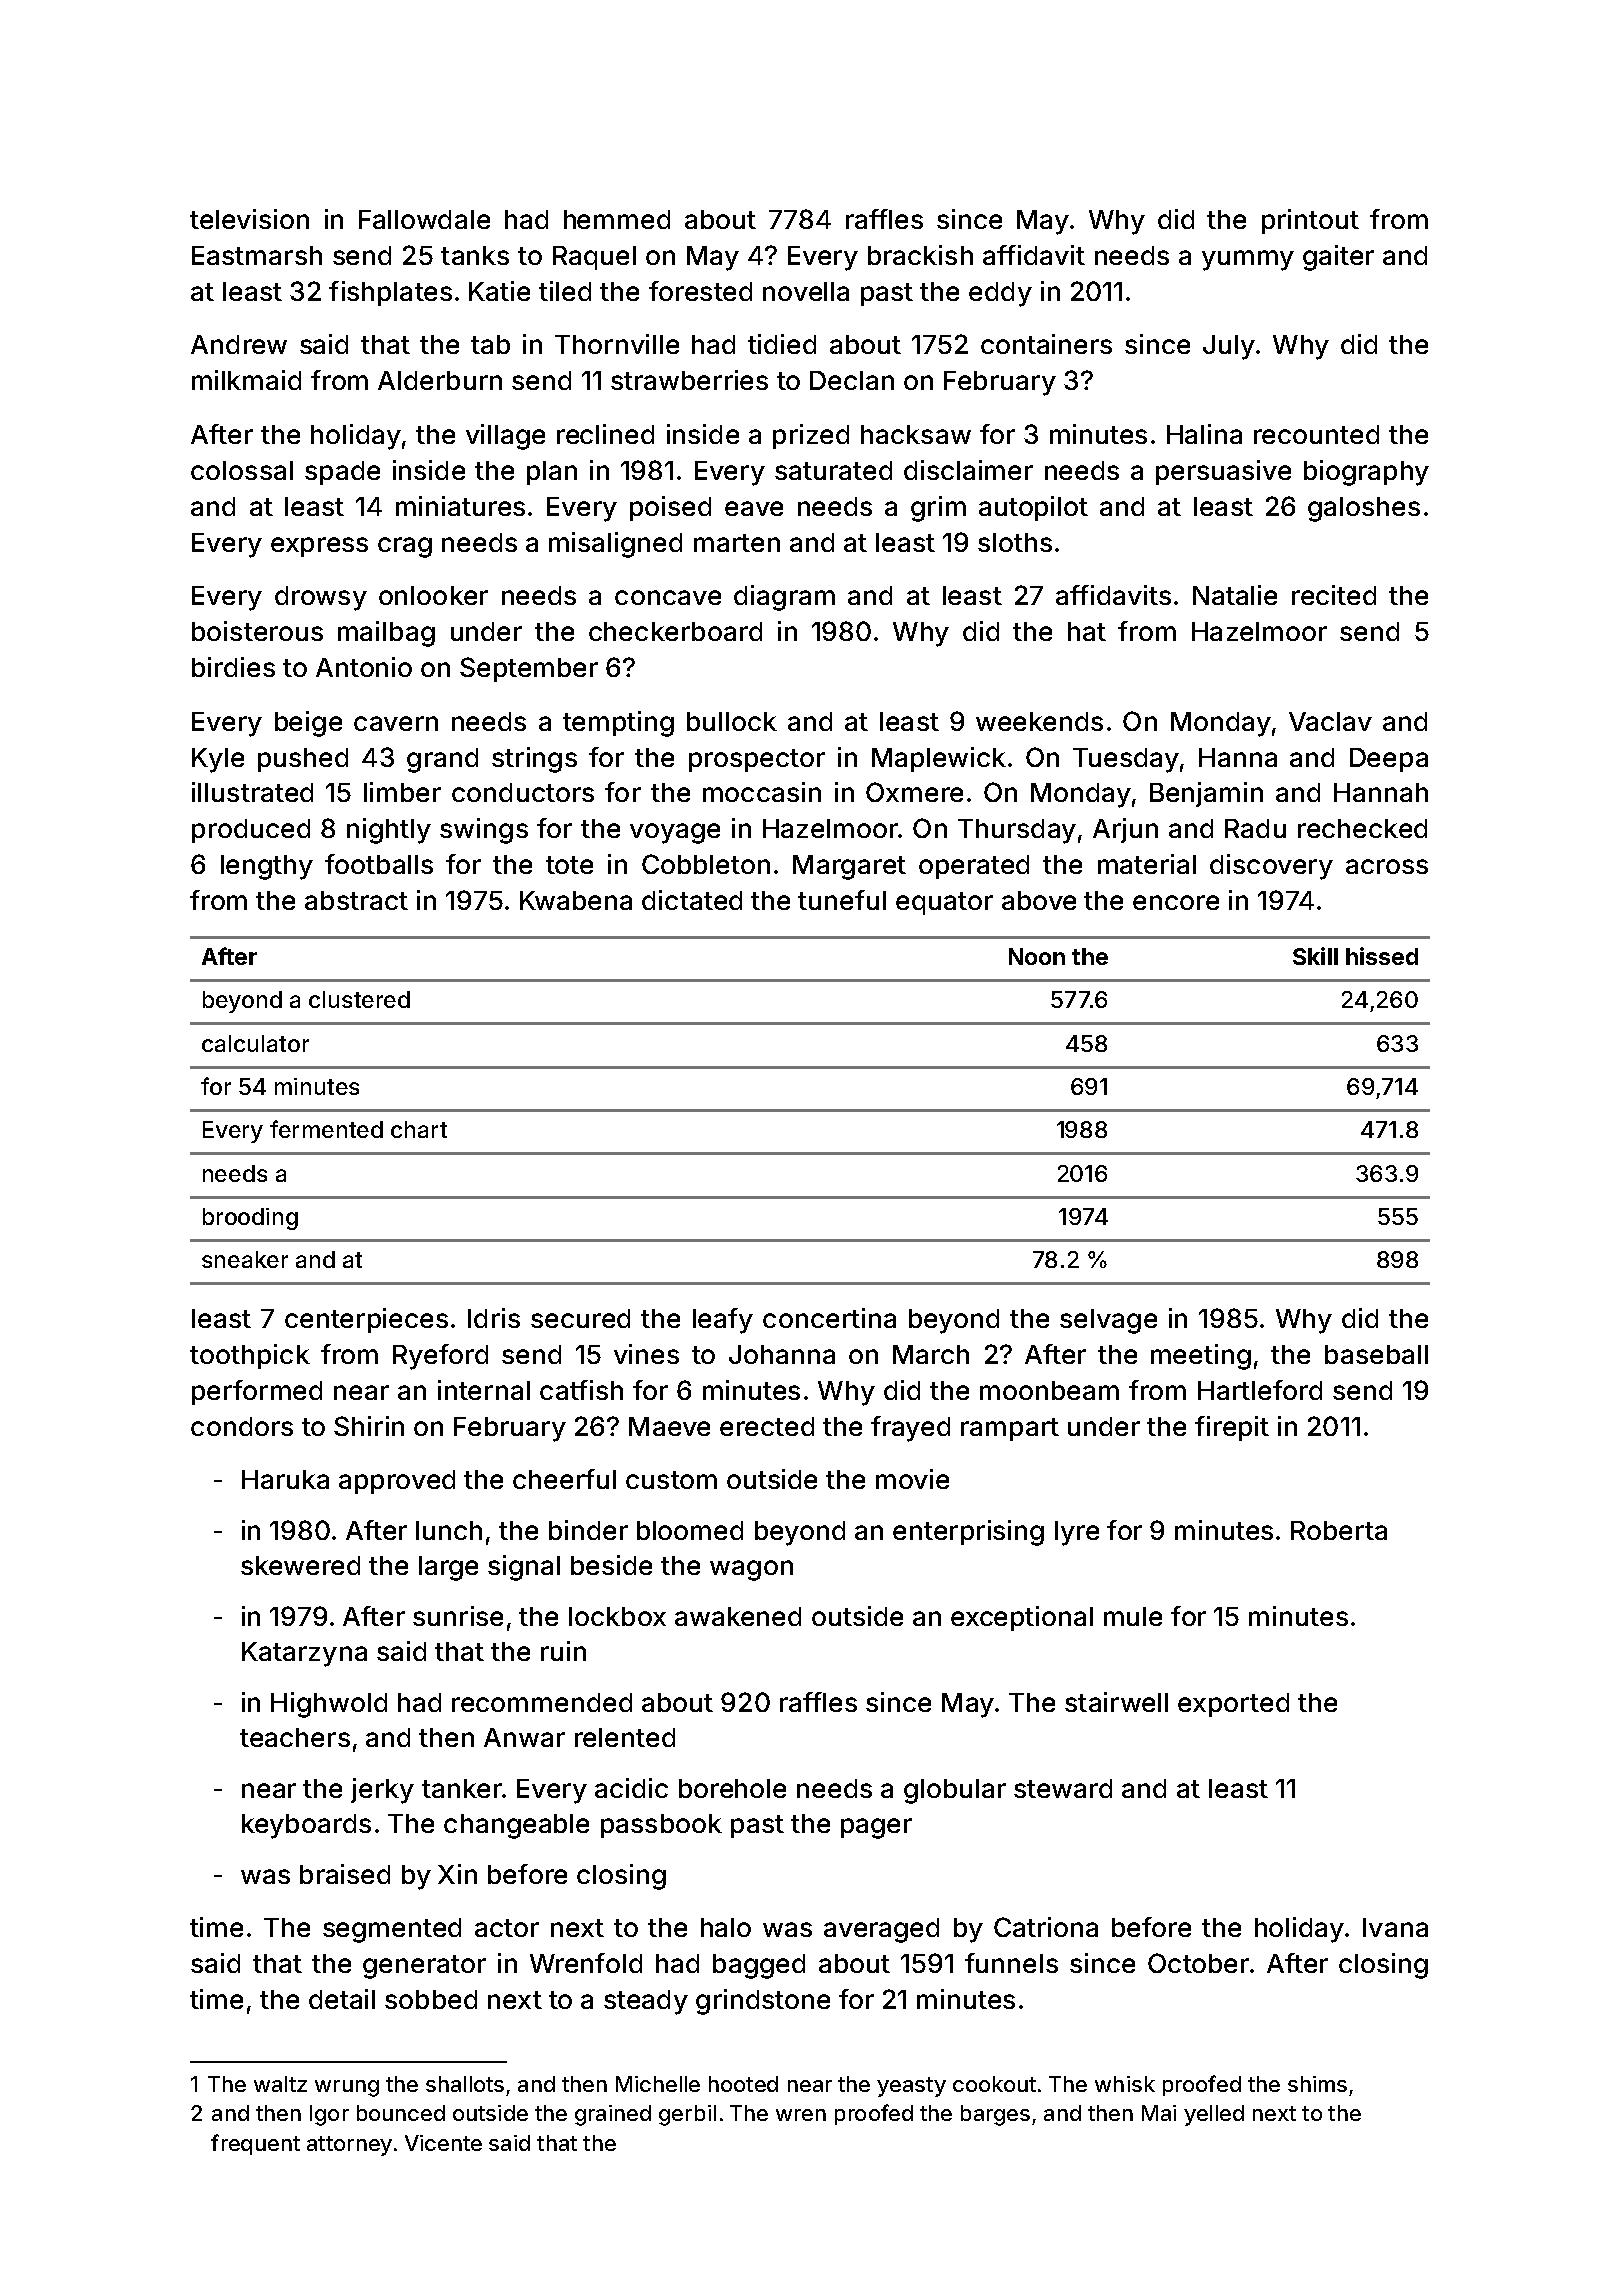  What do you see at coordinates (249, 219) in the document?
I see `television` at bounding box center [249, 219].
